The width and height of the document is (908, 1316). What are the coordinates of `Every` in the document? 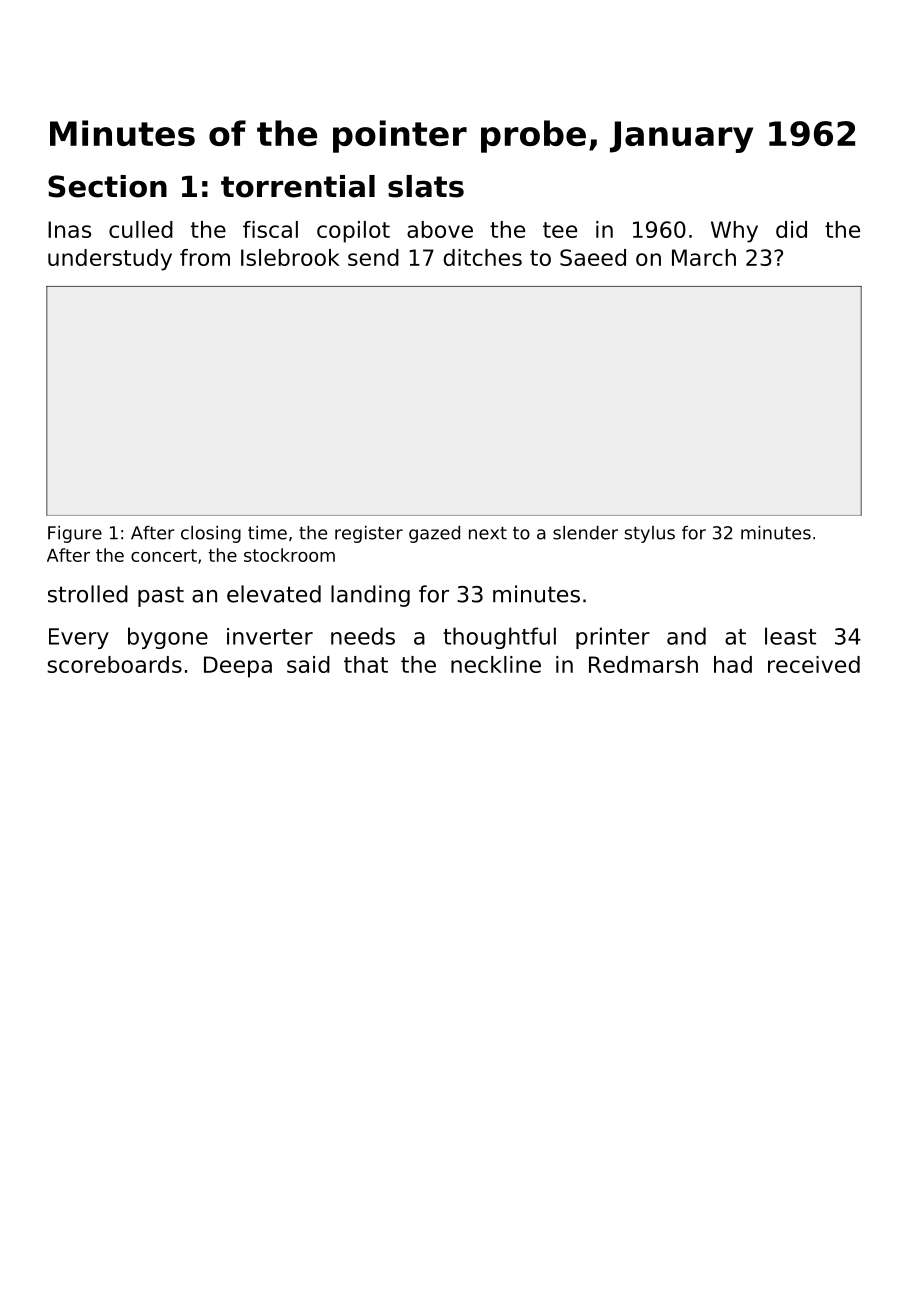 It's located at (79, 638).
